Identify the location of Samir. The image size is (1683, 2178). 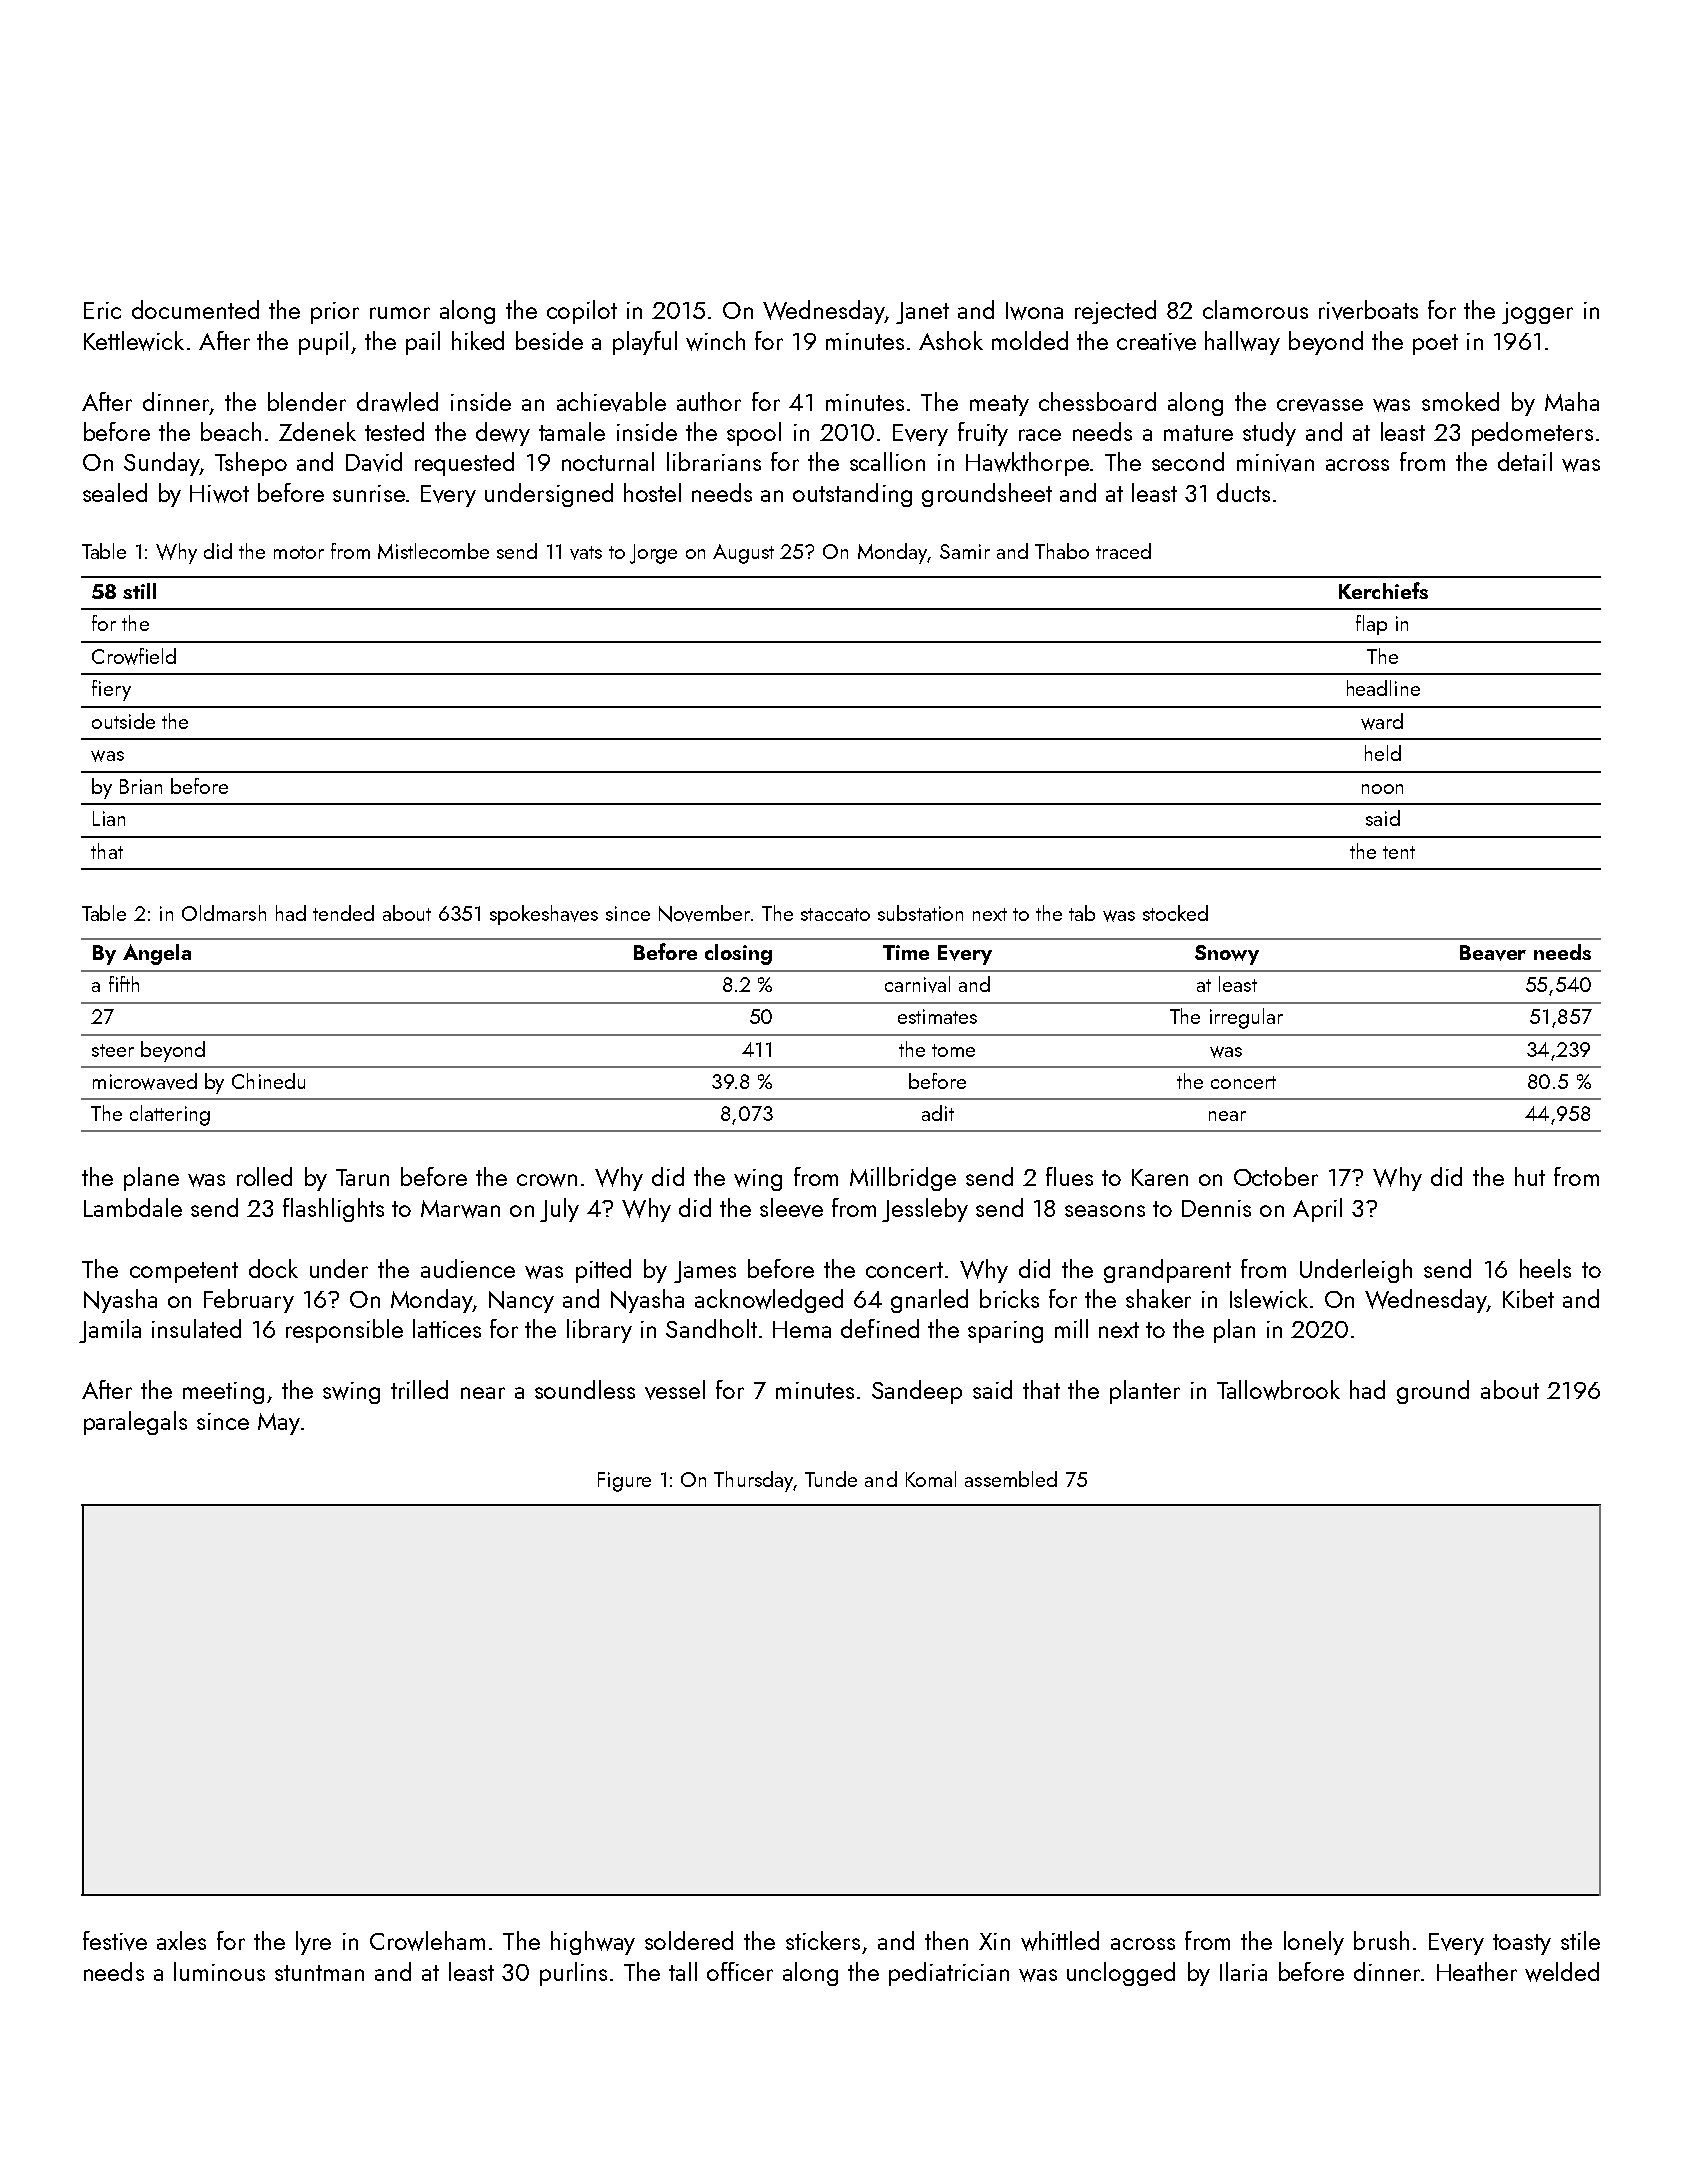
(965, 551).
